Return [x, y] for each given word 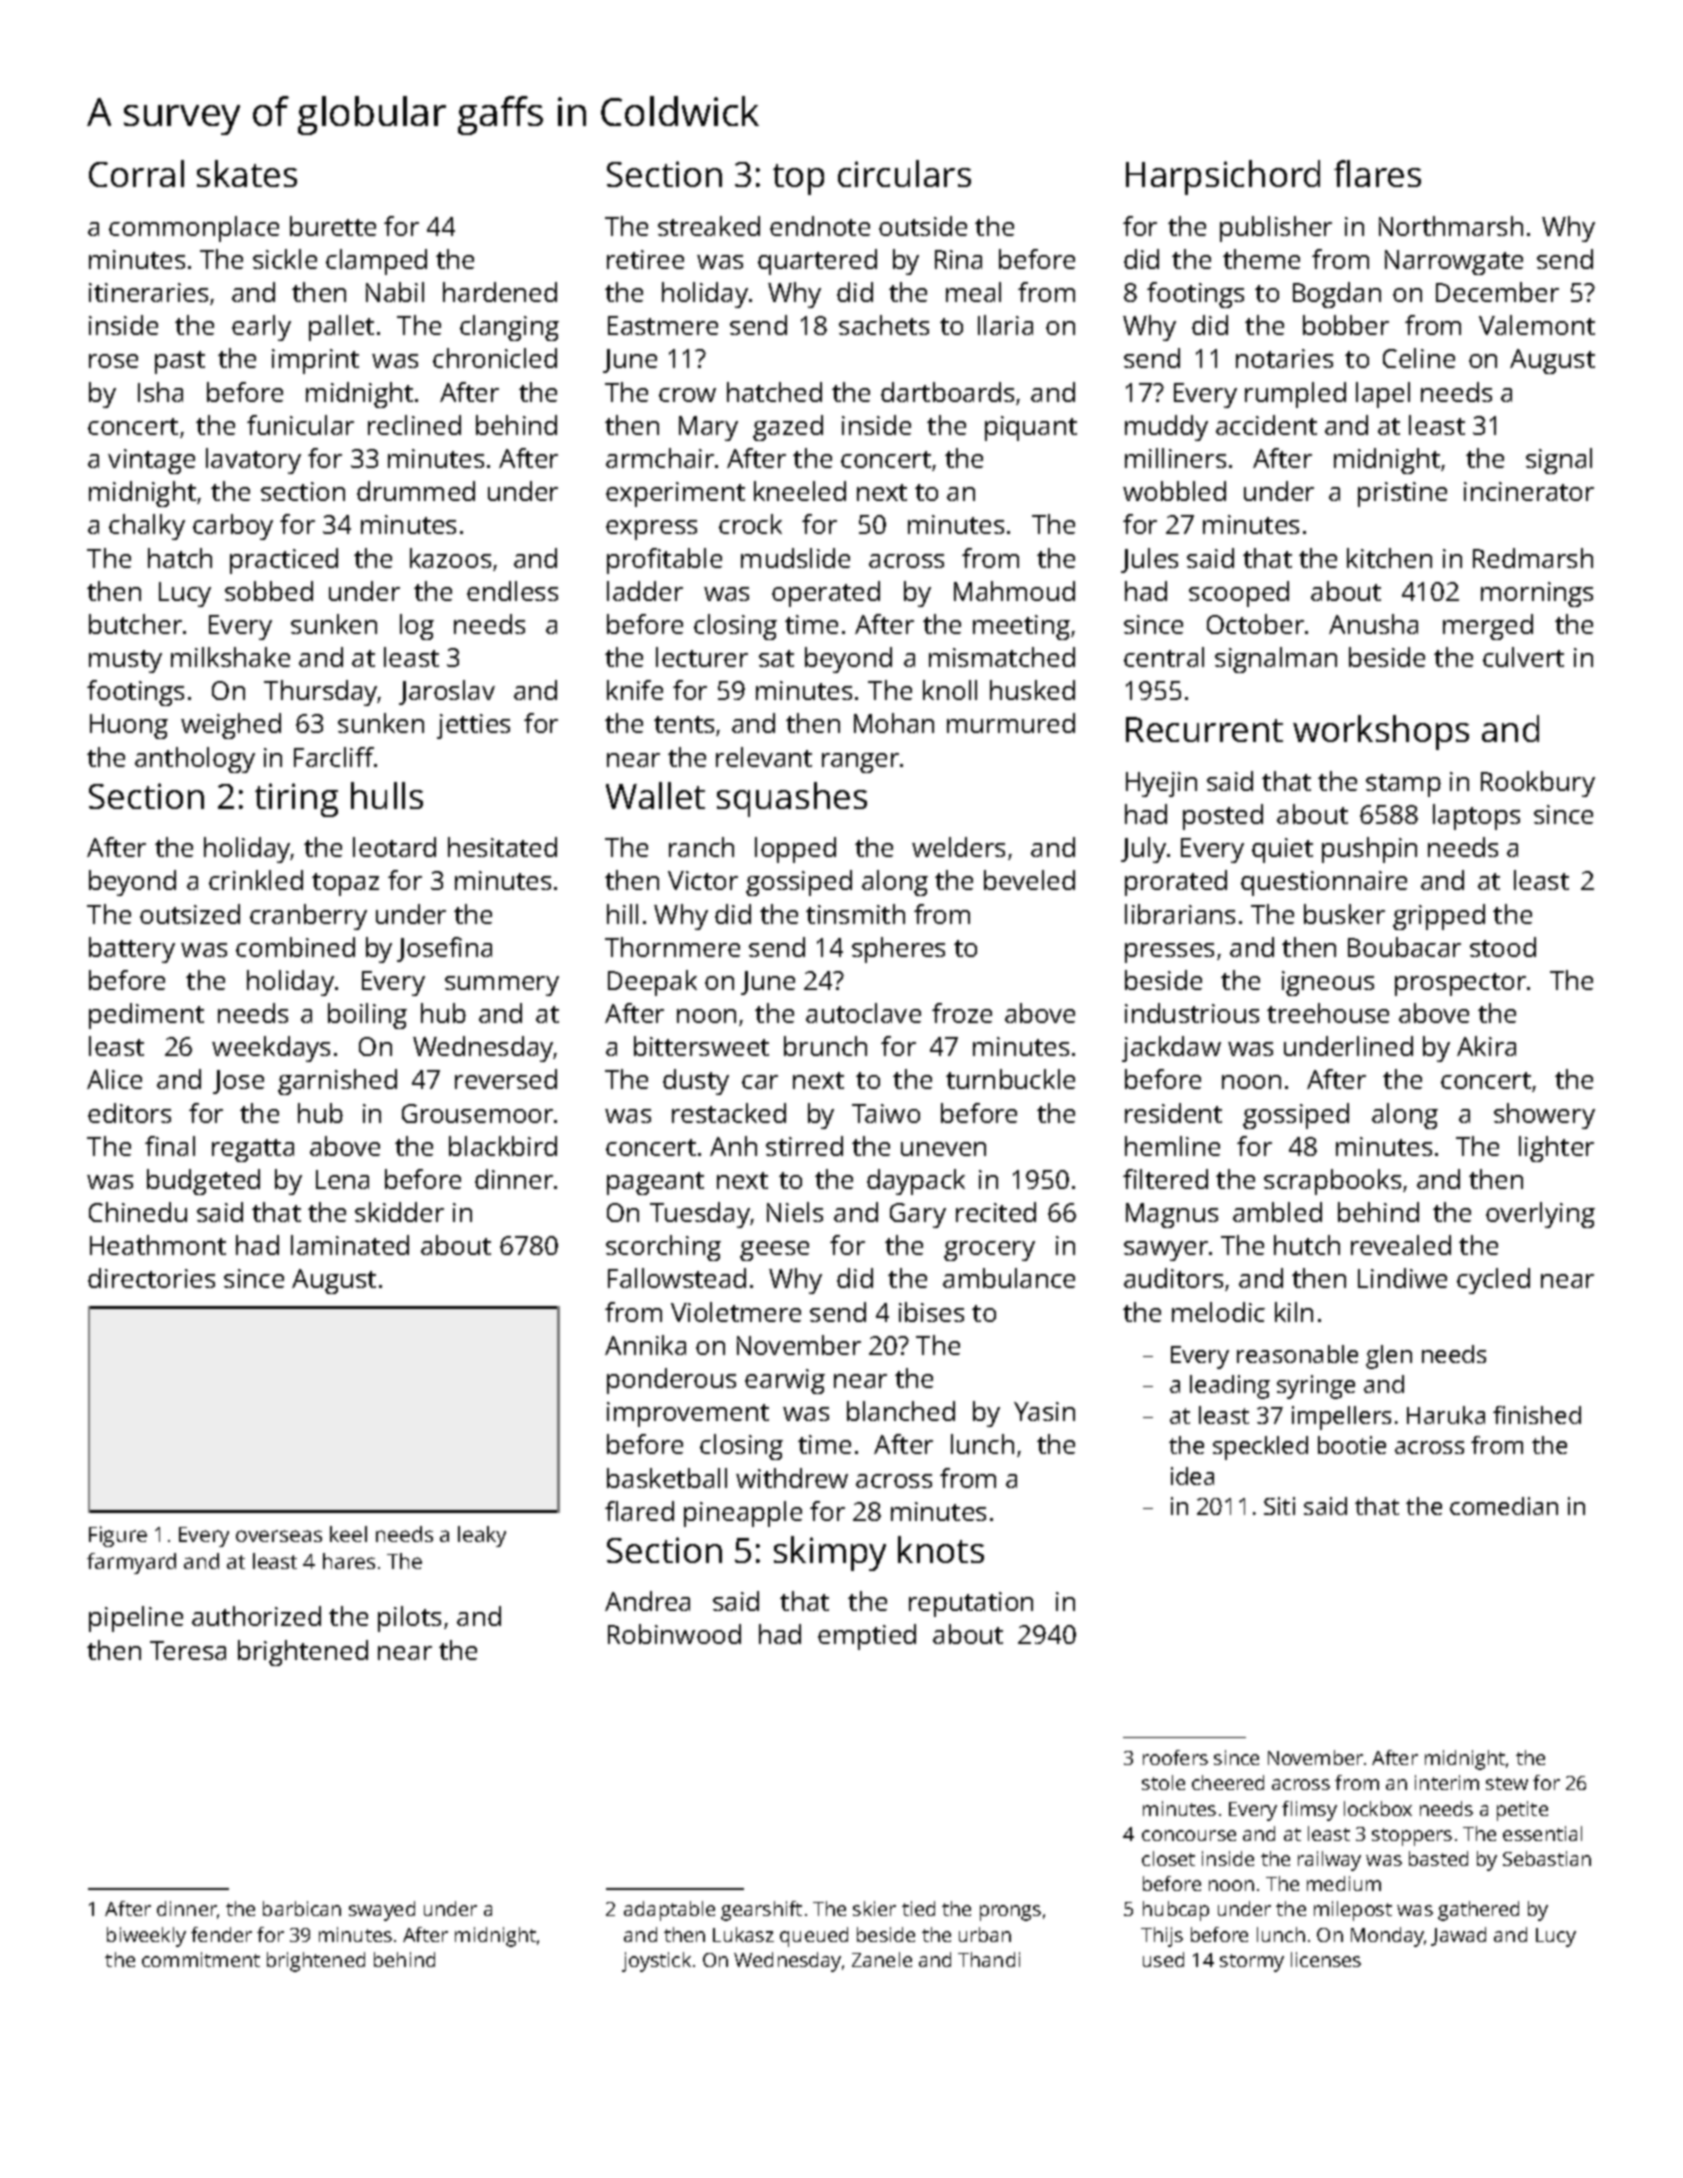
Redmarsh [1533, 558]
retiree [645, 259]
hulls [387, 795]
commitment [201, 1959]
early [261, 328]
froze [962, 1013]
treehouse [1328, 1013]
